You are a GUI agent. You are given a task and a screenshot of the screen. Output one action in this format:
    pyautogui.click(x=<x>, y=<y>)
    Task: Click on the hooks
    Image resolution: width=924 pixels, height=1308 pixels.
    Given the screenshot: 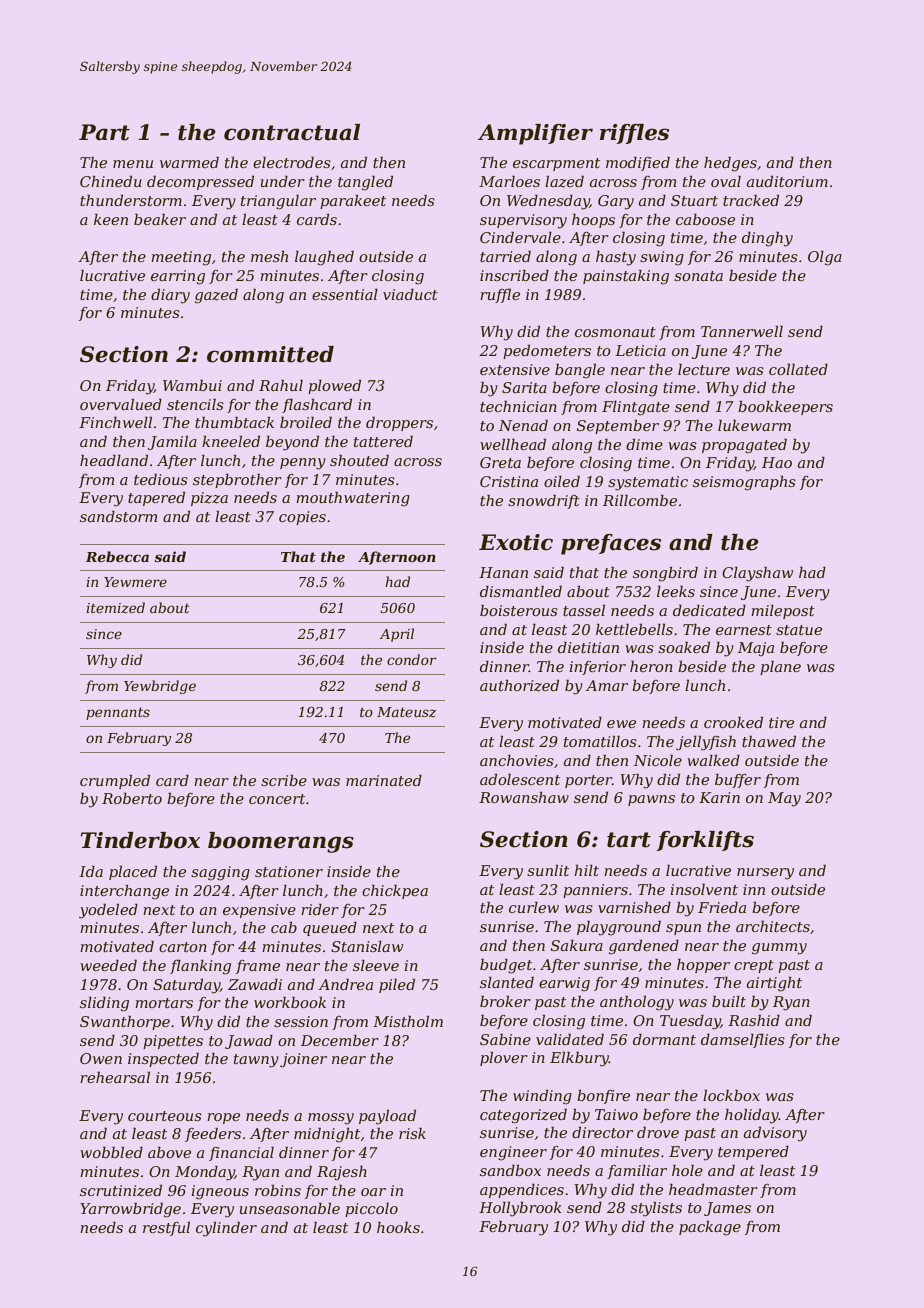 What is the action you would take?
    pyautogui.click(x=398, y=1227)
